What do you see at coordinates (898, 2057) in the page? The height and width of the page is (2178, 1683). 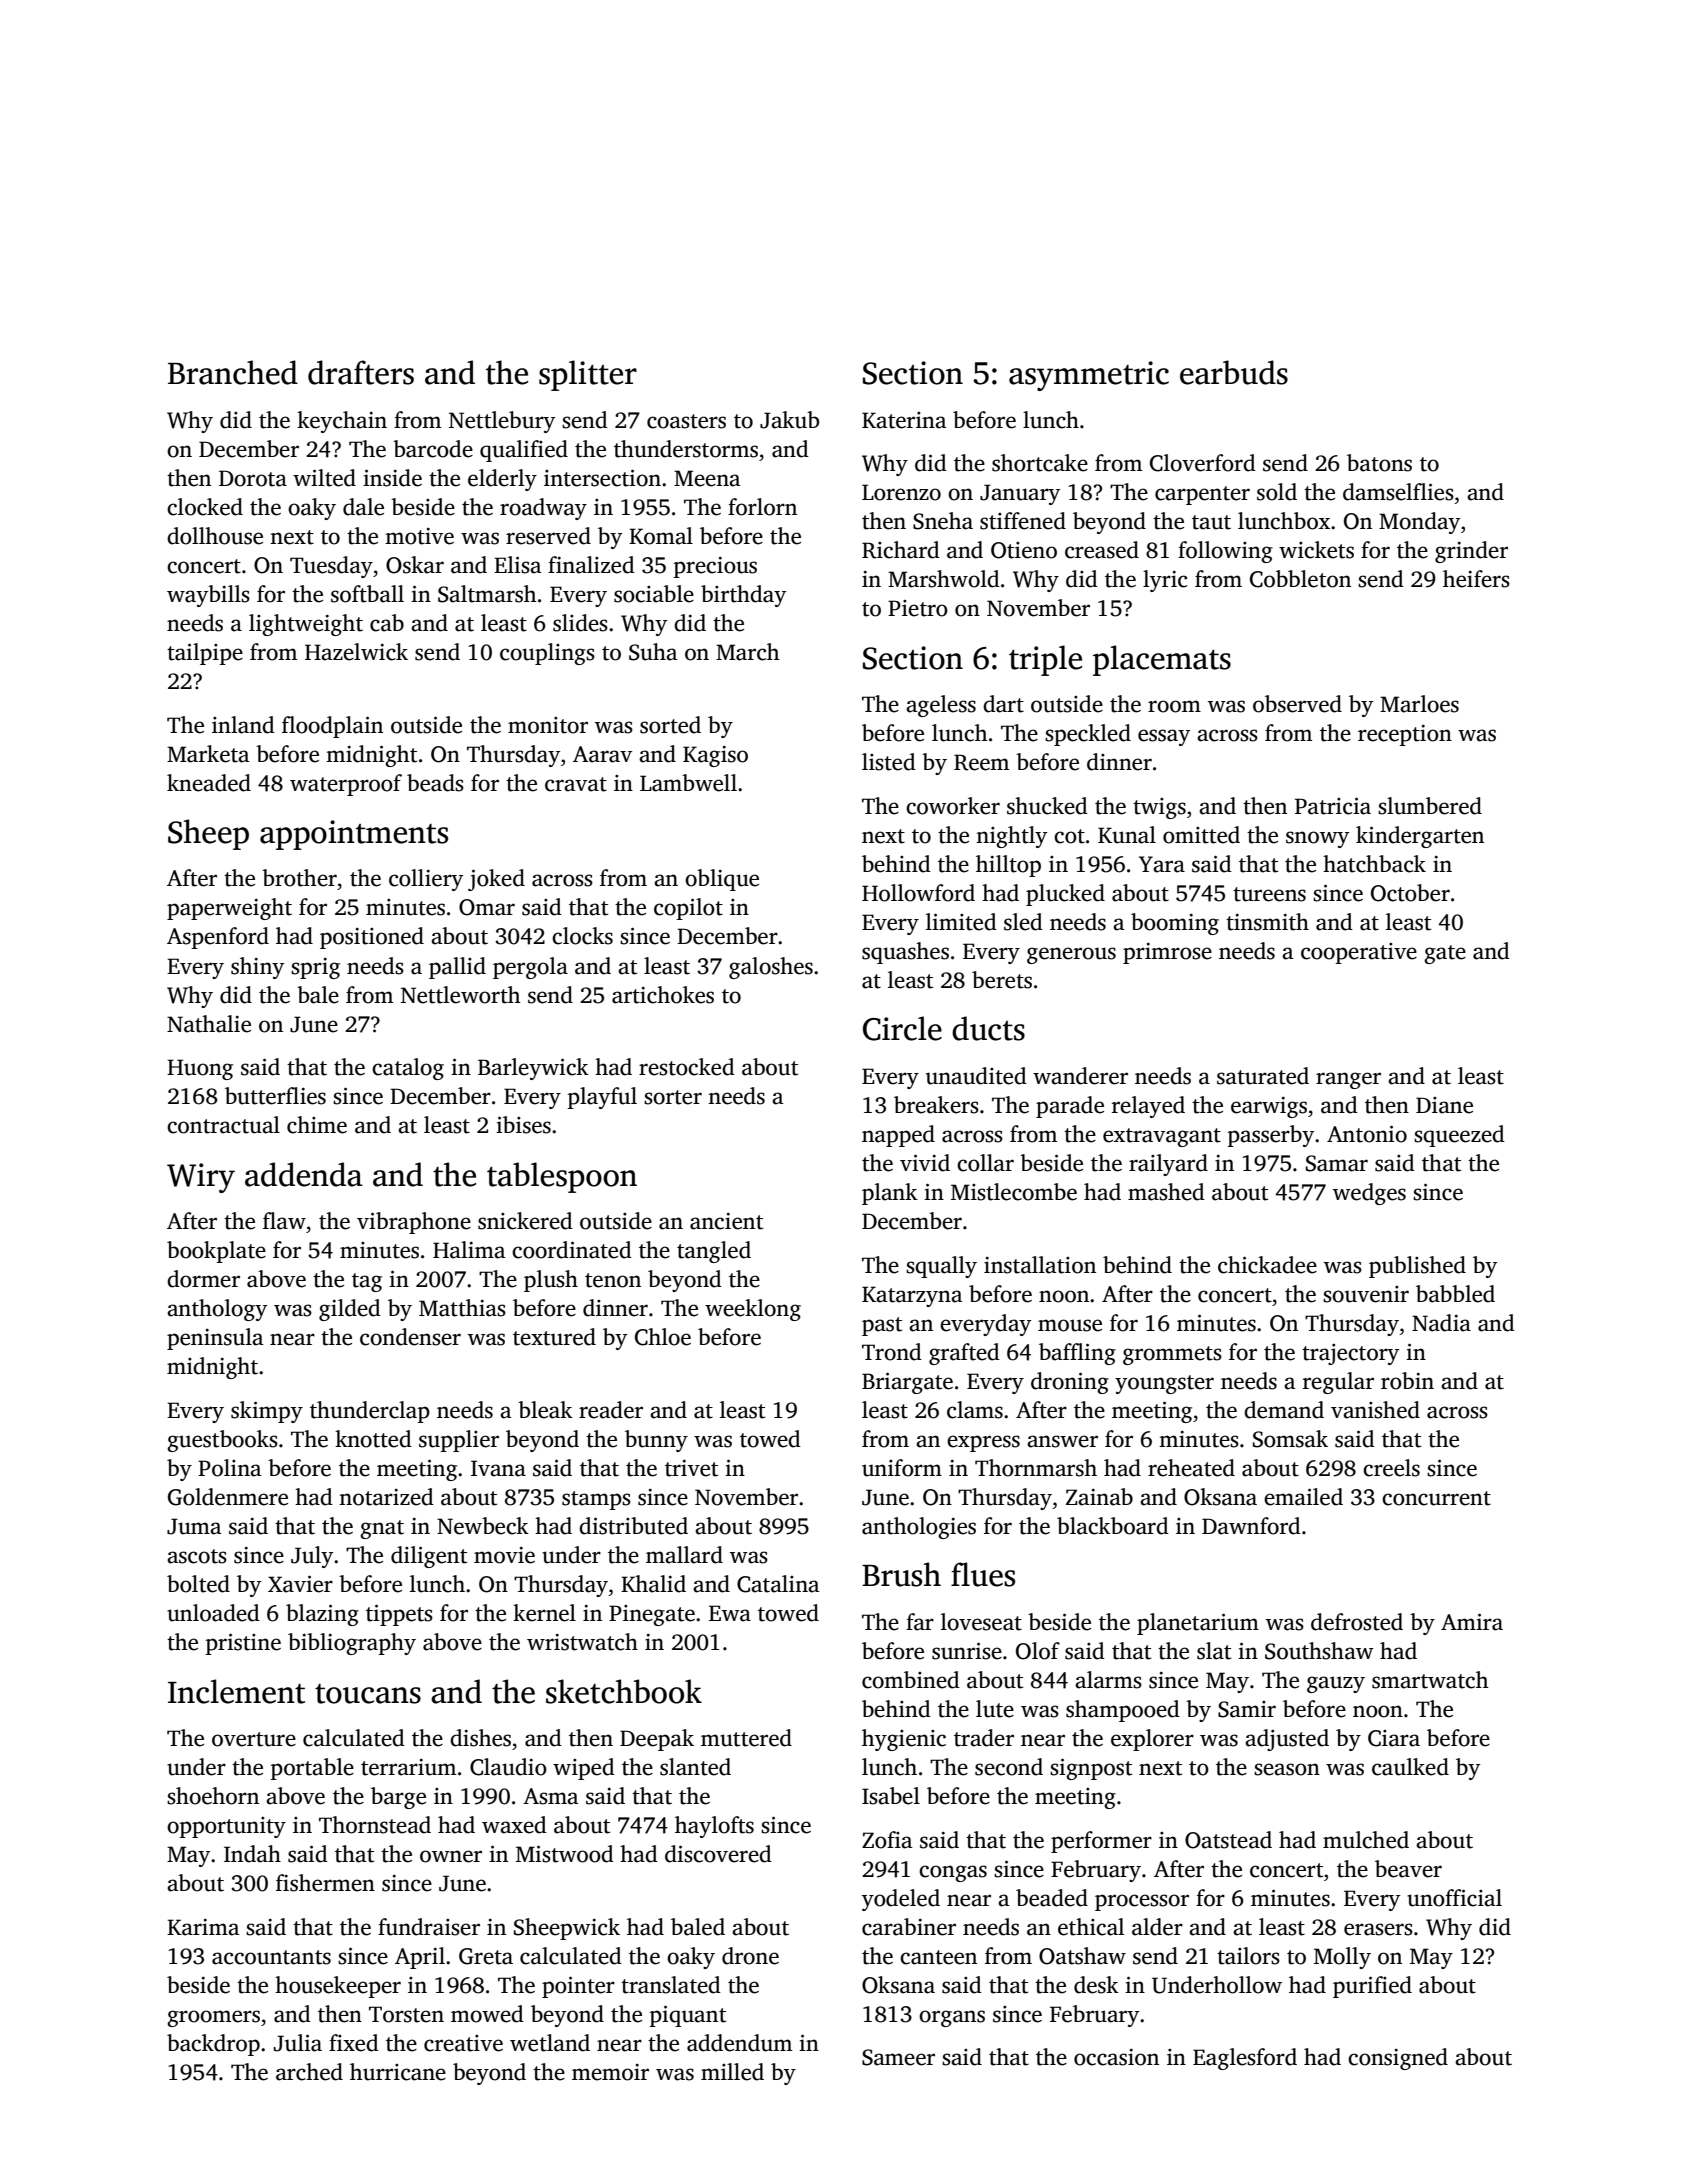 I see `Sameer` at bounding box center [898, 2057].
